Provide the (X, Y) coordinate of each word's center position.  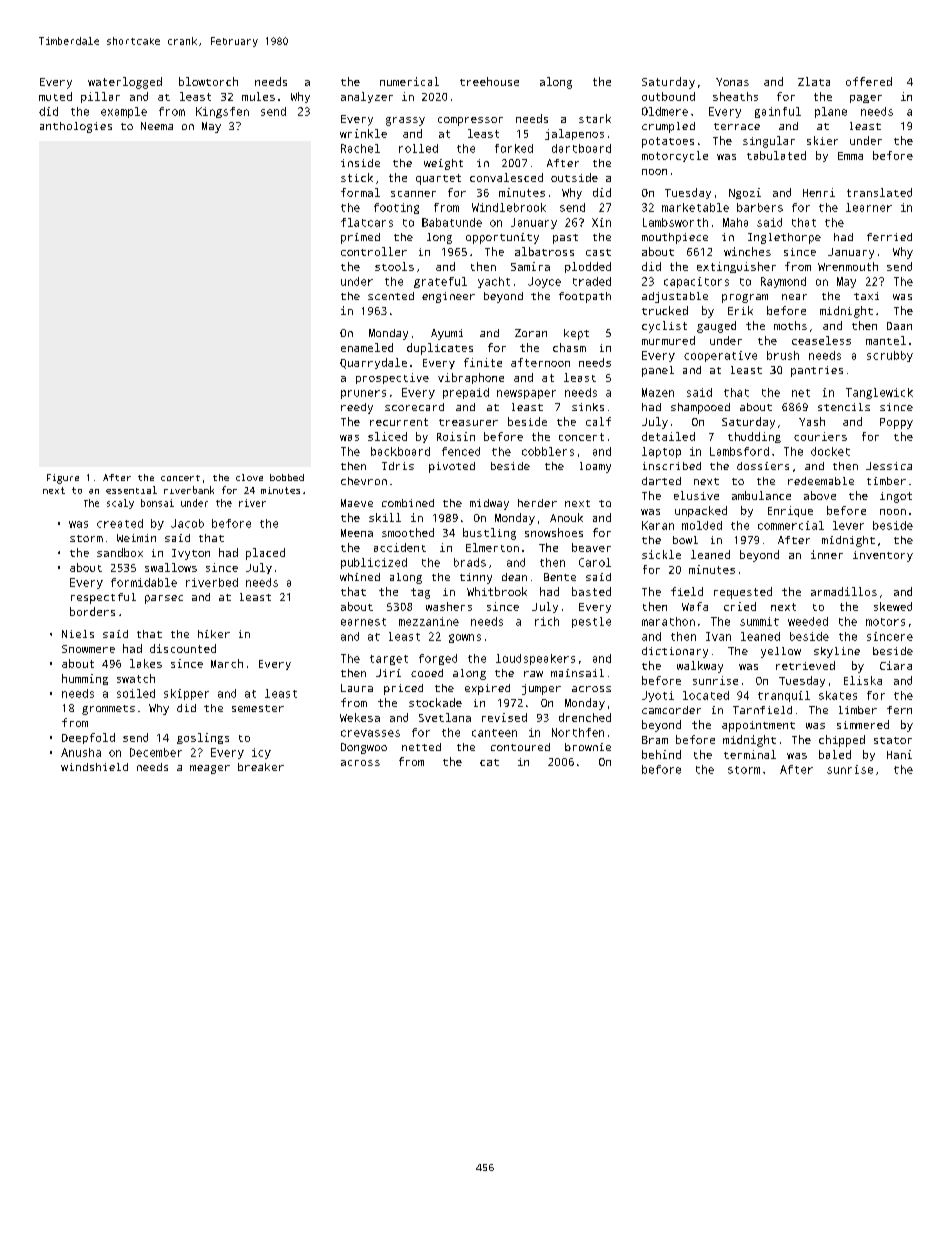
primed (360, 238)
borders (92, 611)
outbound (668, 96)
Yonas (732, 82)
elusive (696, 495)
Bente (560, 577)
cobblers (548, 451)
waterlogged (125, 83)
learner (869, 207)
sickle (661, 554)
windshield (94, 767)
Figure (63, 479)
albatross (544, 251)
